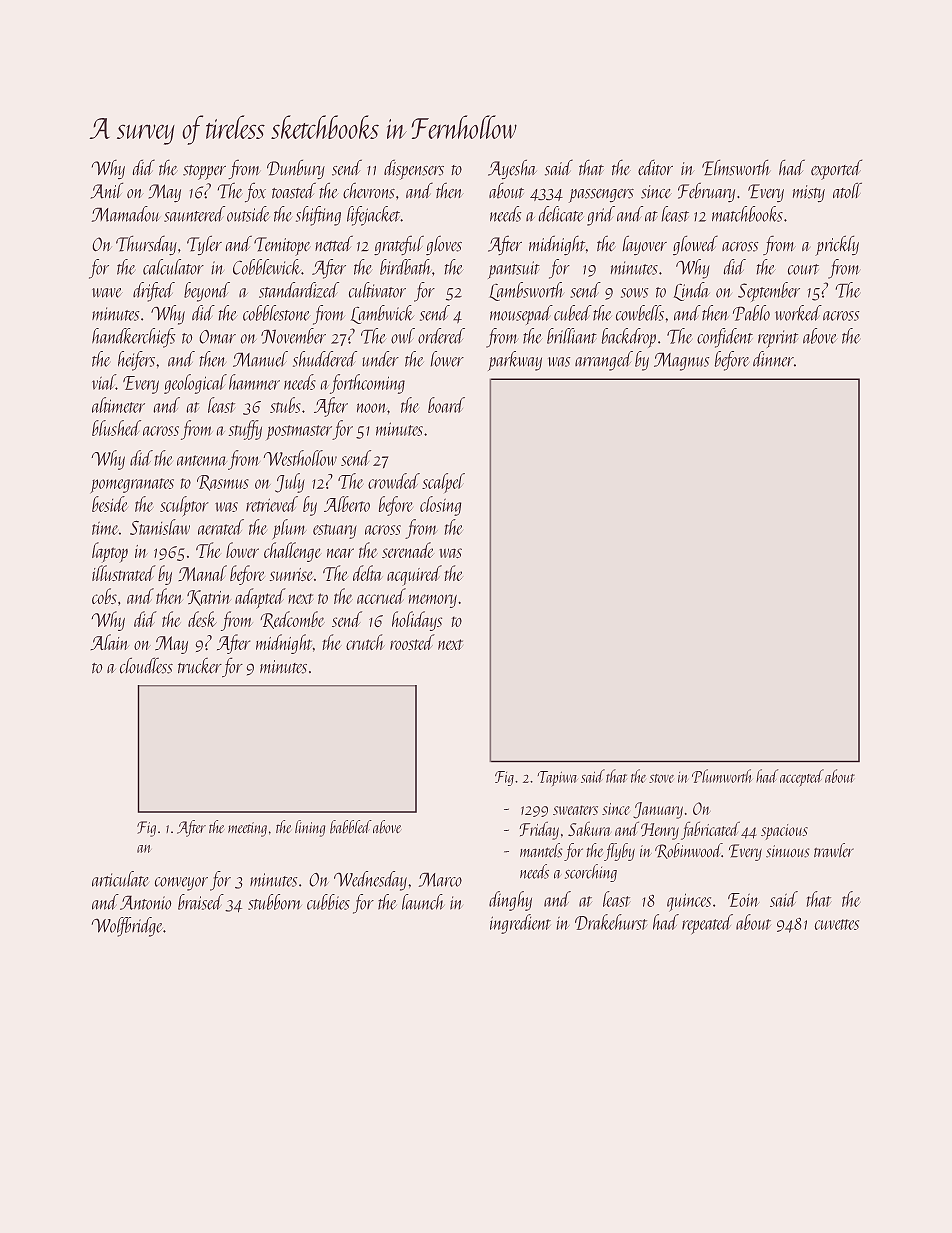 This screenshot has height=1233, width=952. What do you see at coordinates (207, 292) in the screenshot?
I see `beyond` at bounding box center [207, 292].
